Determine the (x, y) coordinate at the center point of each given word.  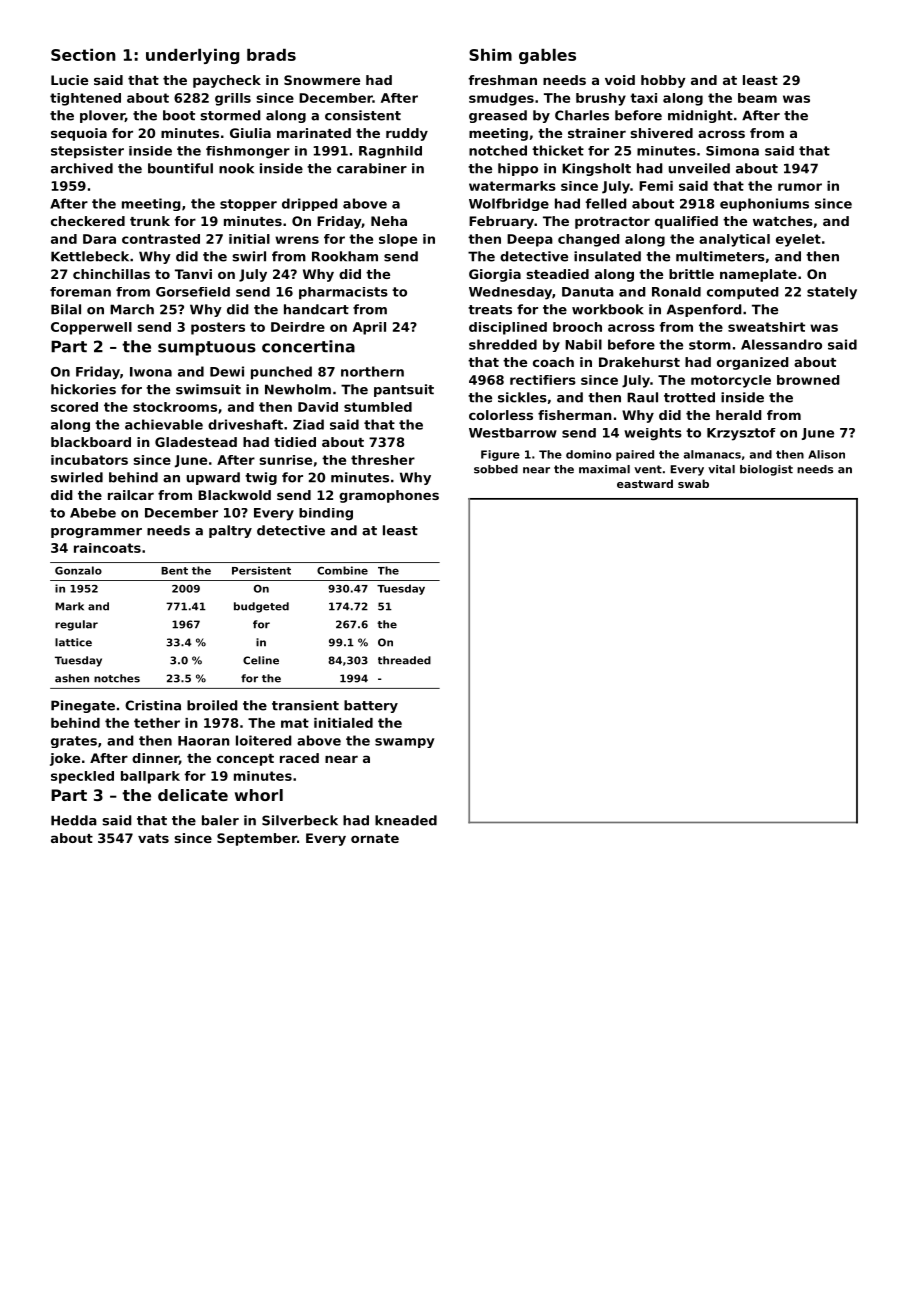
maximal (604, 469)
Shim (490, 55)
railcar (131, 495)
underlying (192, 56)
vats (153, 838)
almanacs (712, 454)
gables (547, 56)
